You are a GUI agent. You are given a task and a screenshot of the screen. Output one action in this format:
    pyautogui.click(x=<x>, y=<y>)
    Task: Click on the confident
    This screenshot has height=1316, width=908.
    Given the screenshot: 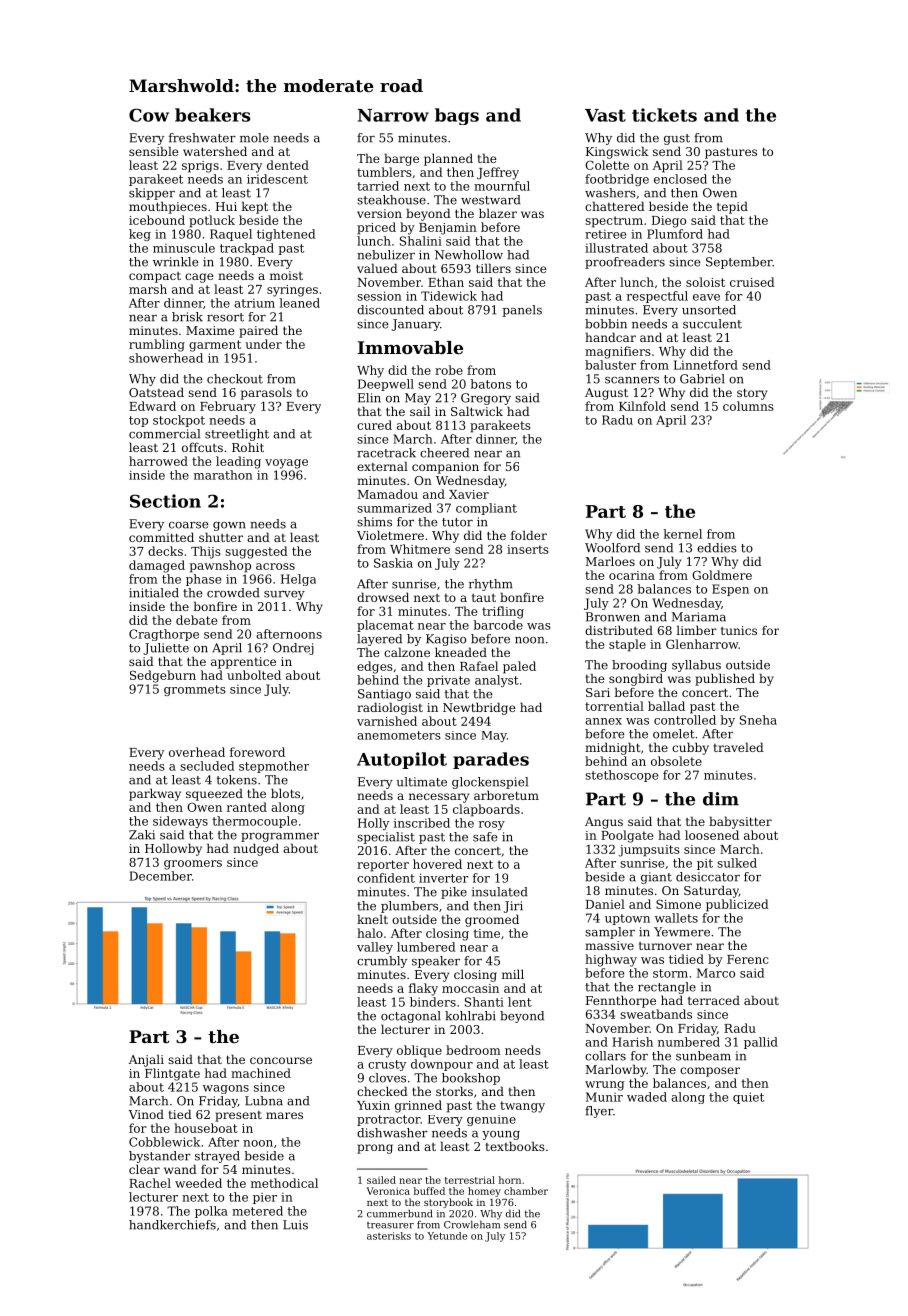 What is the action you would take?
    pyautogui.click(x=386, y=878)
